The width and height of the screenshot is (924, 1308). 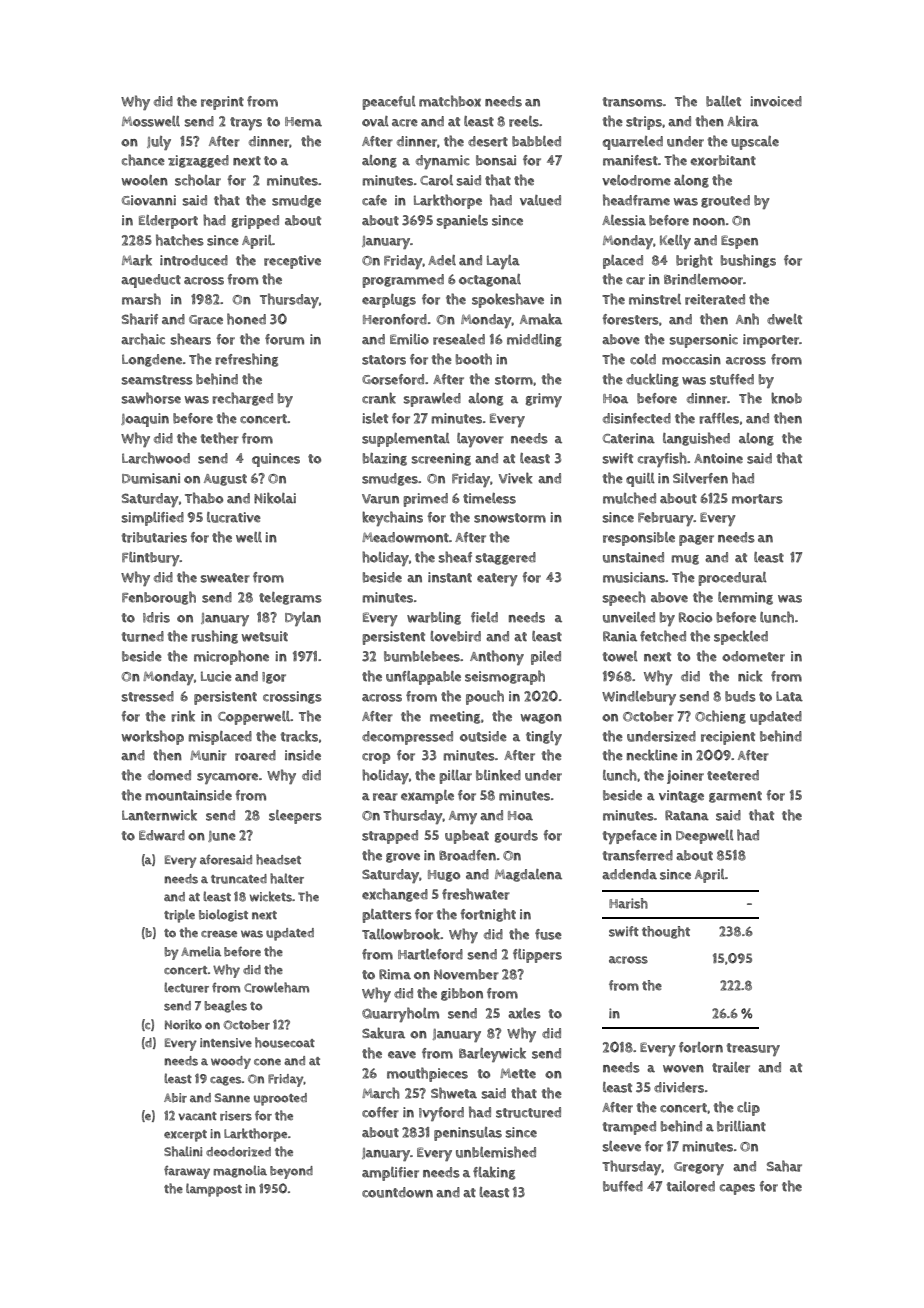 What do you see at coordinates (214, 1190) in the screenshot?
I see `lamppost` at bounding box center [214, 1190].
